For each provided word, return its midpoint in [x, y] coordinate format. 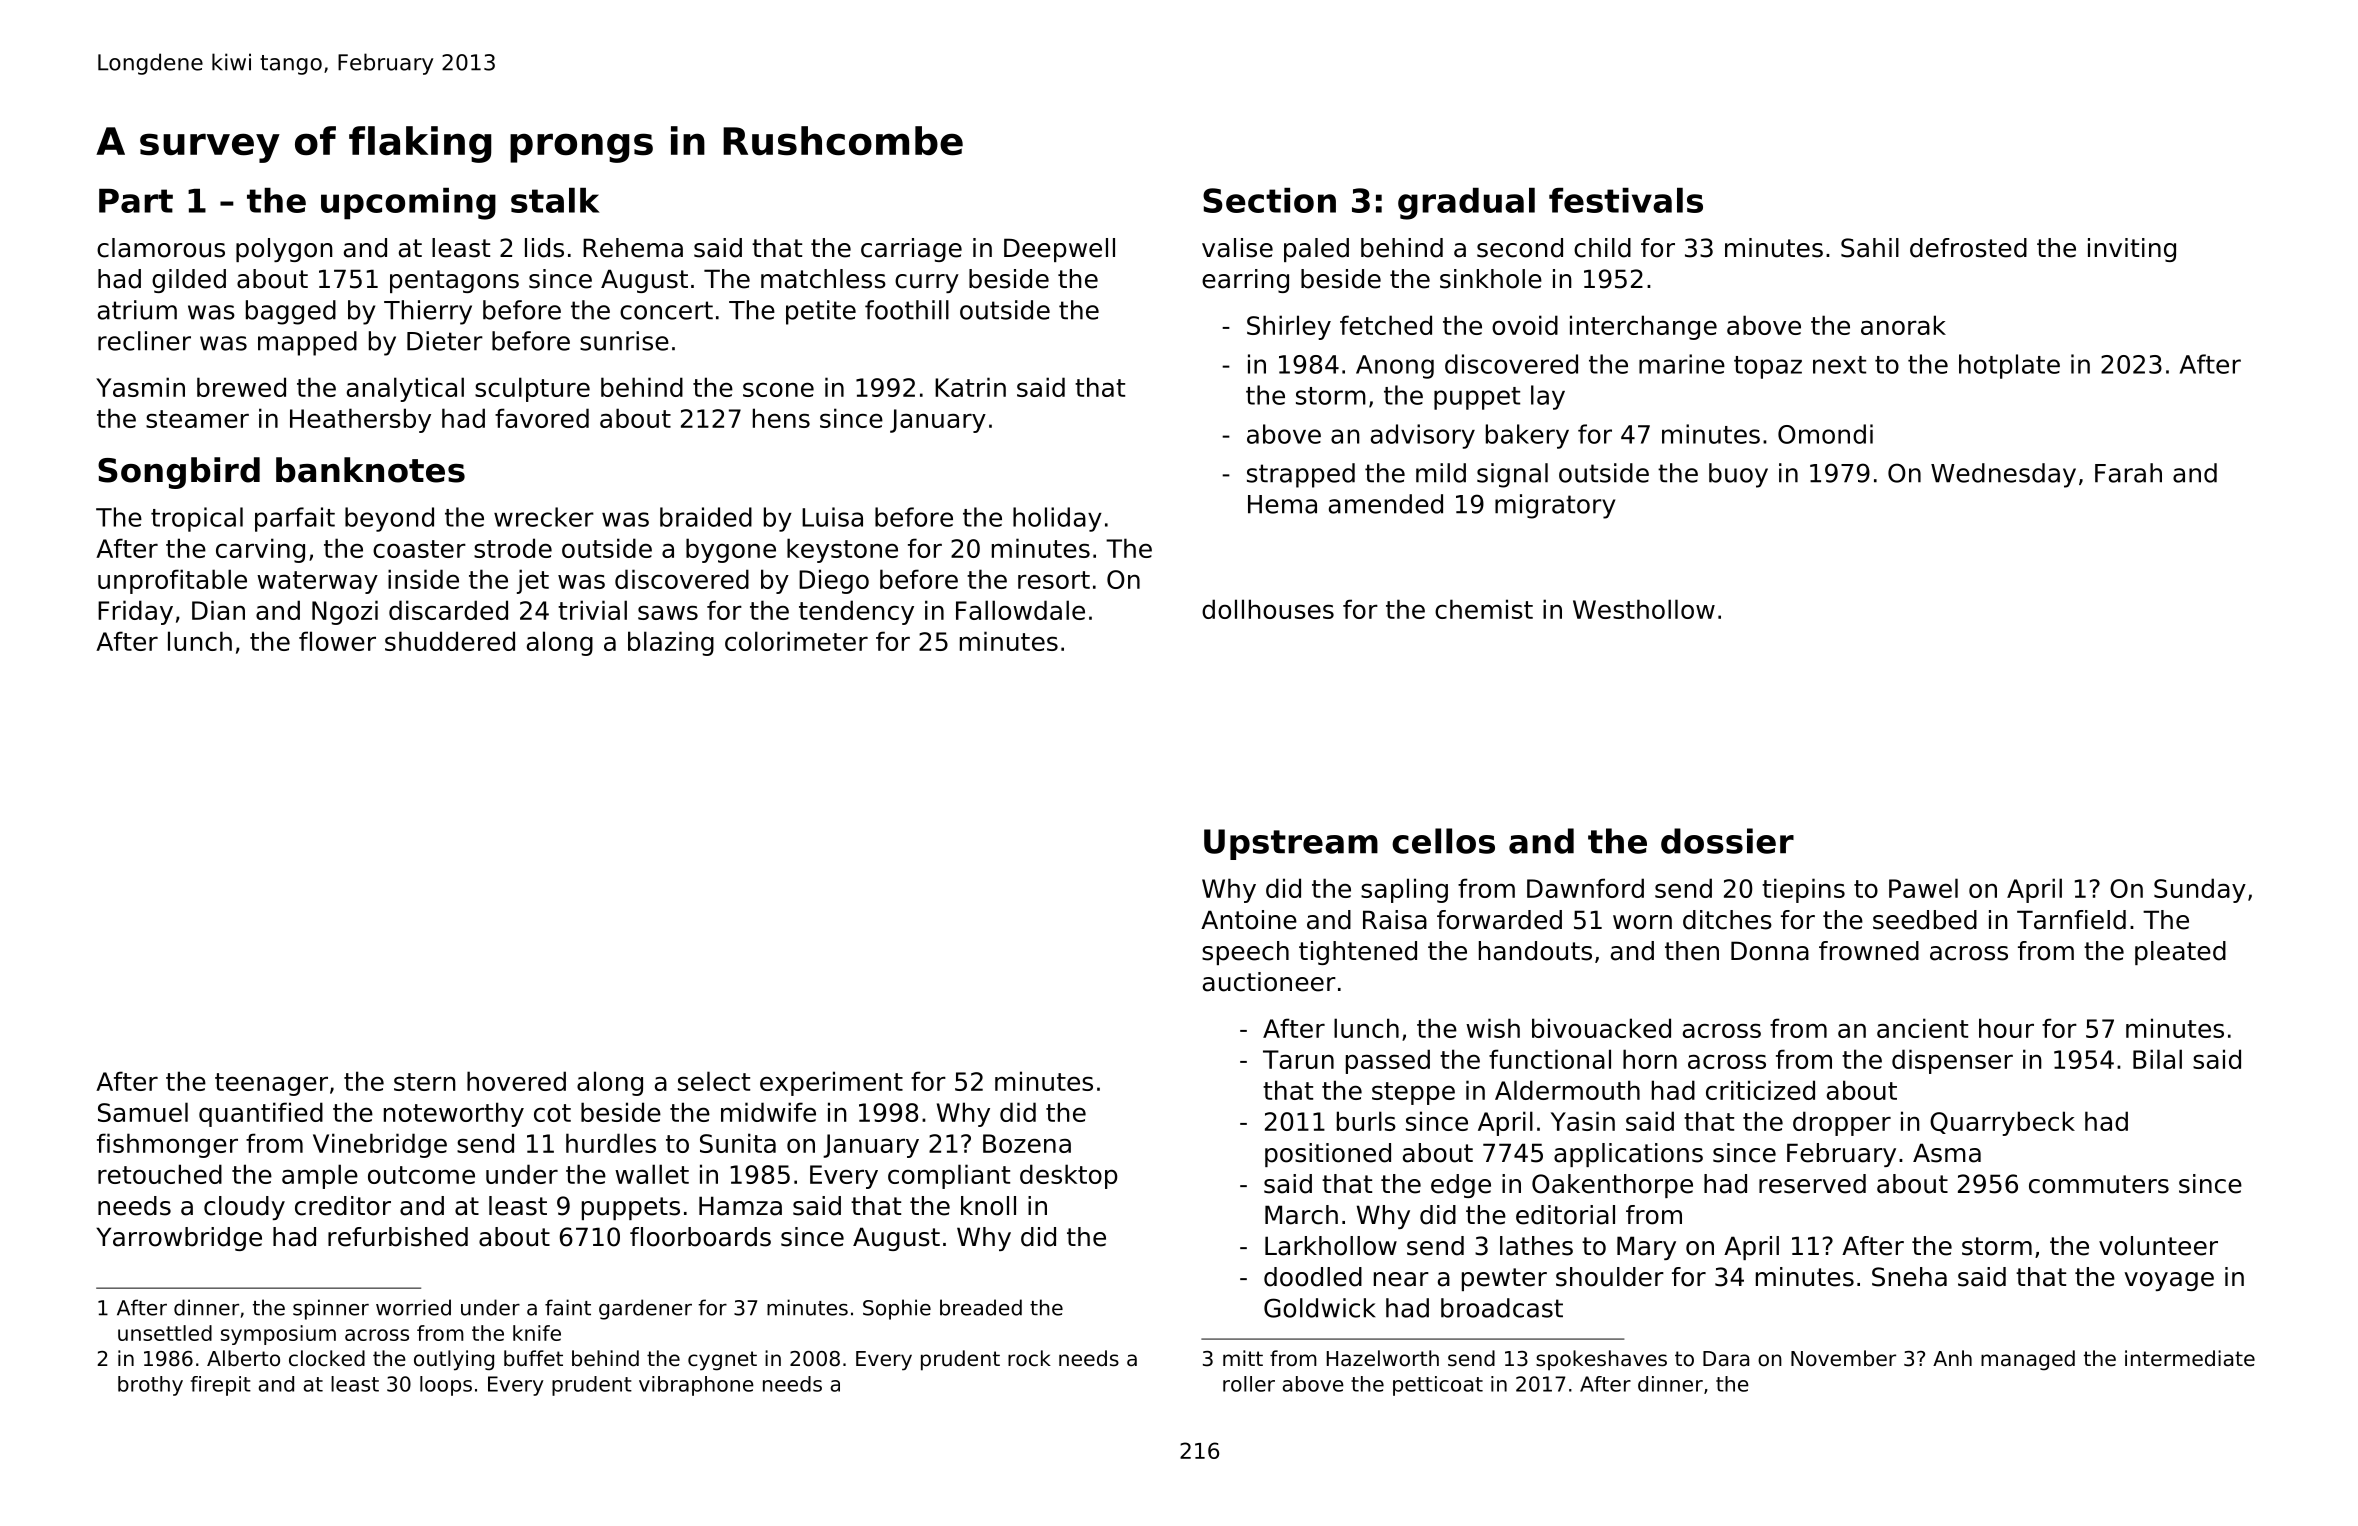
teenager [271, 1084]
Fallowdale [1020, 610]
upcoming [408, 204]
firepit [221, 1386]
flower [337, 641]
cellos [1443, 841]
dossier [1727, 841]
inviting [2132, 250]
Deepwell [1059, 250]
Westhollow [1644, 609]
